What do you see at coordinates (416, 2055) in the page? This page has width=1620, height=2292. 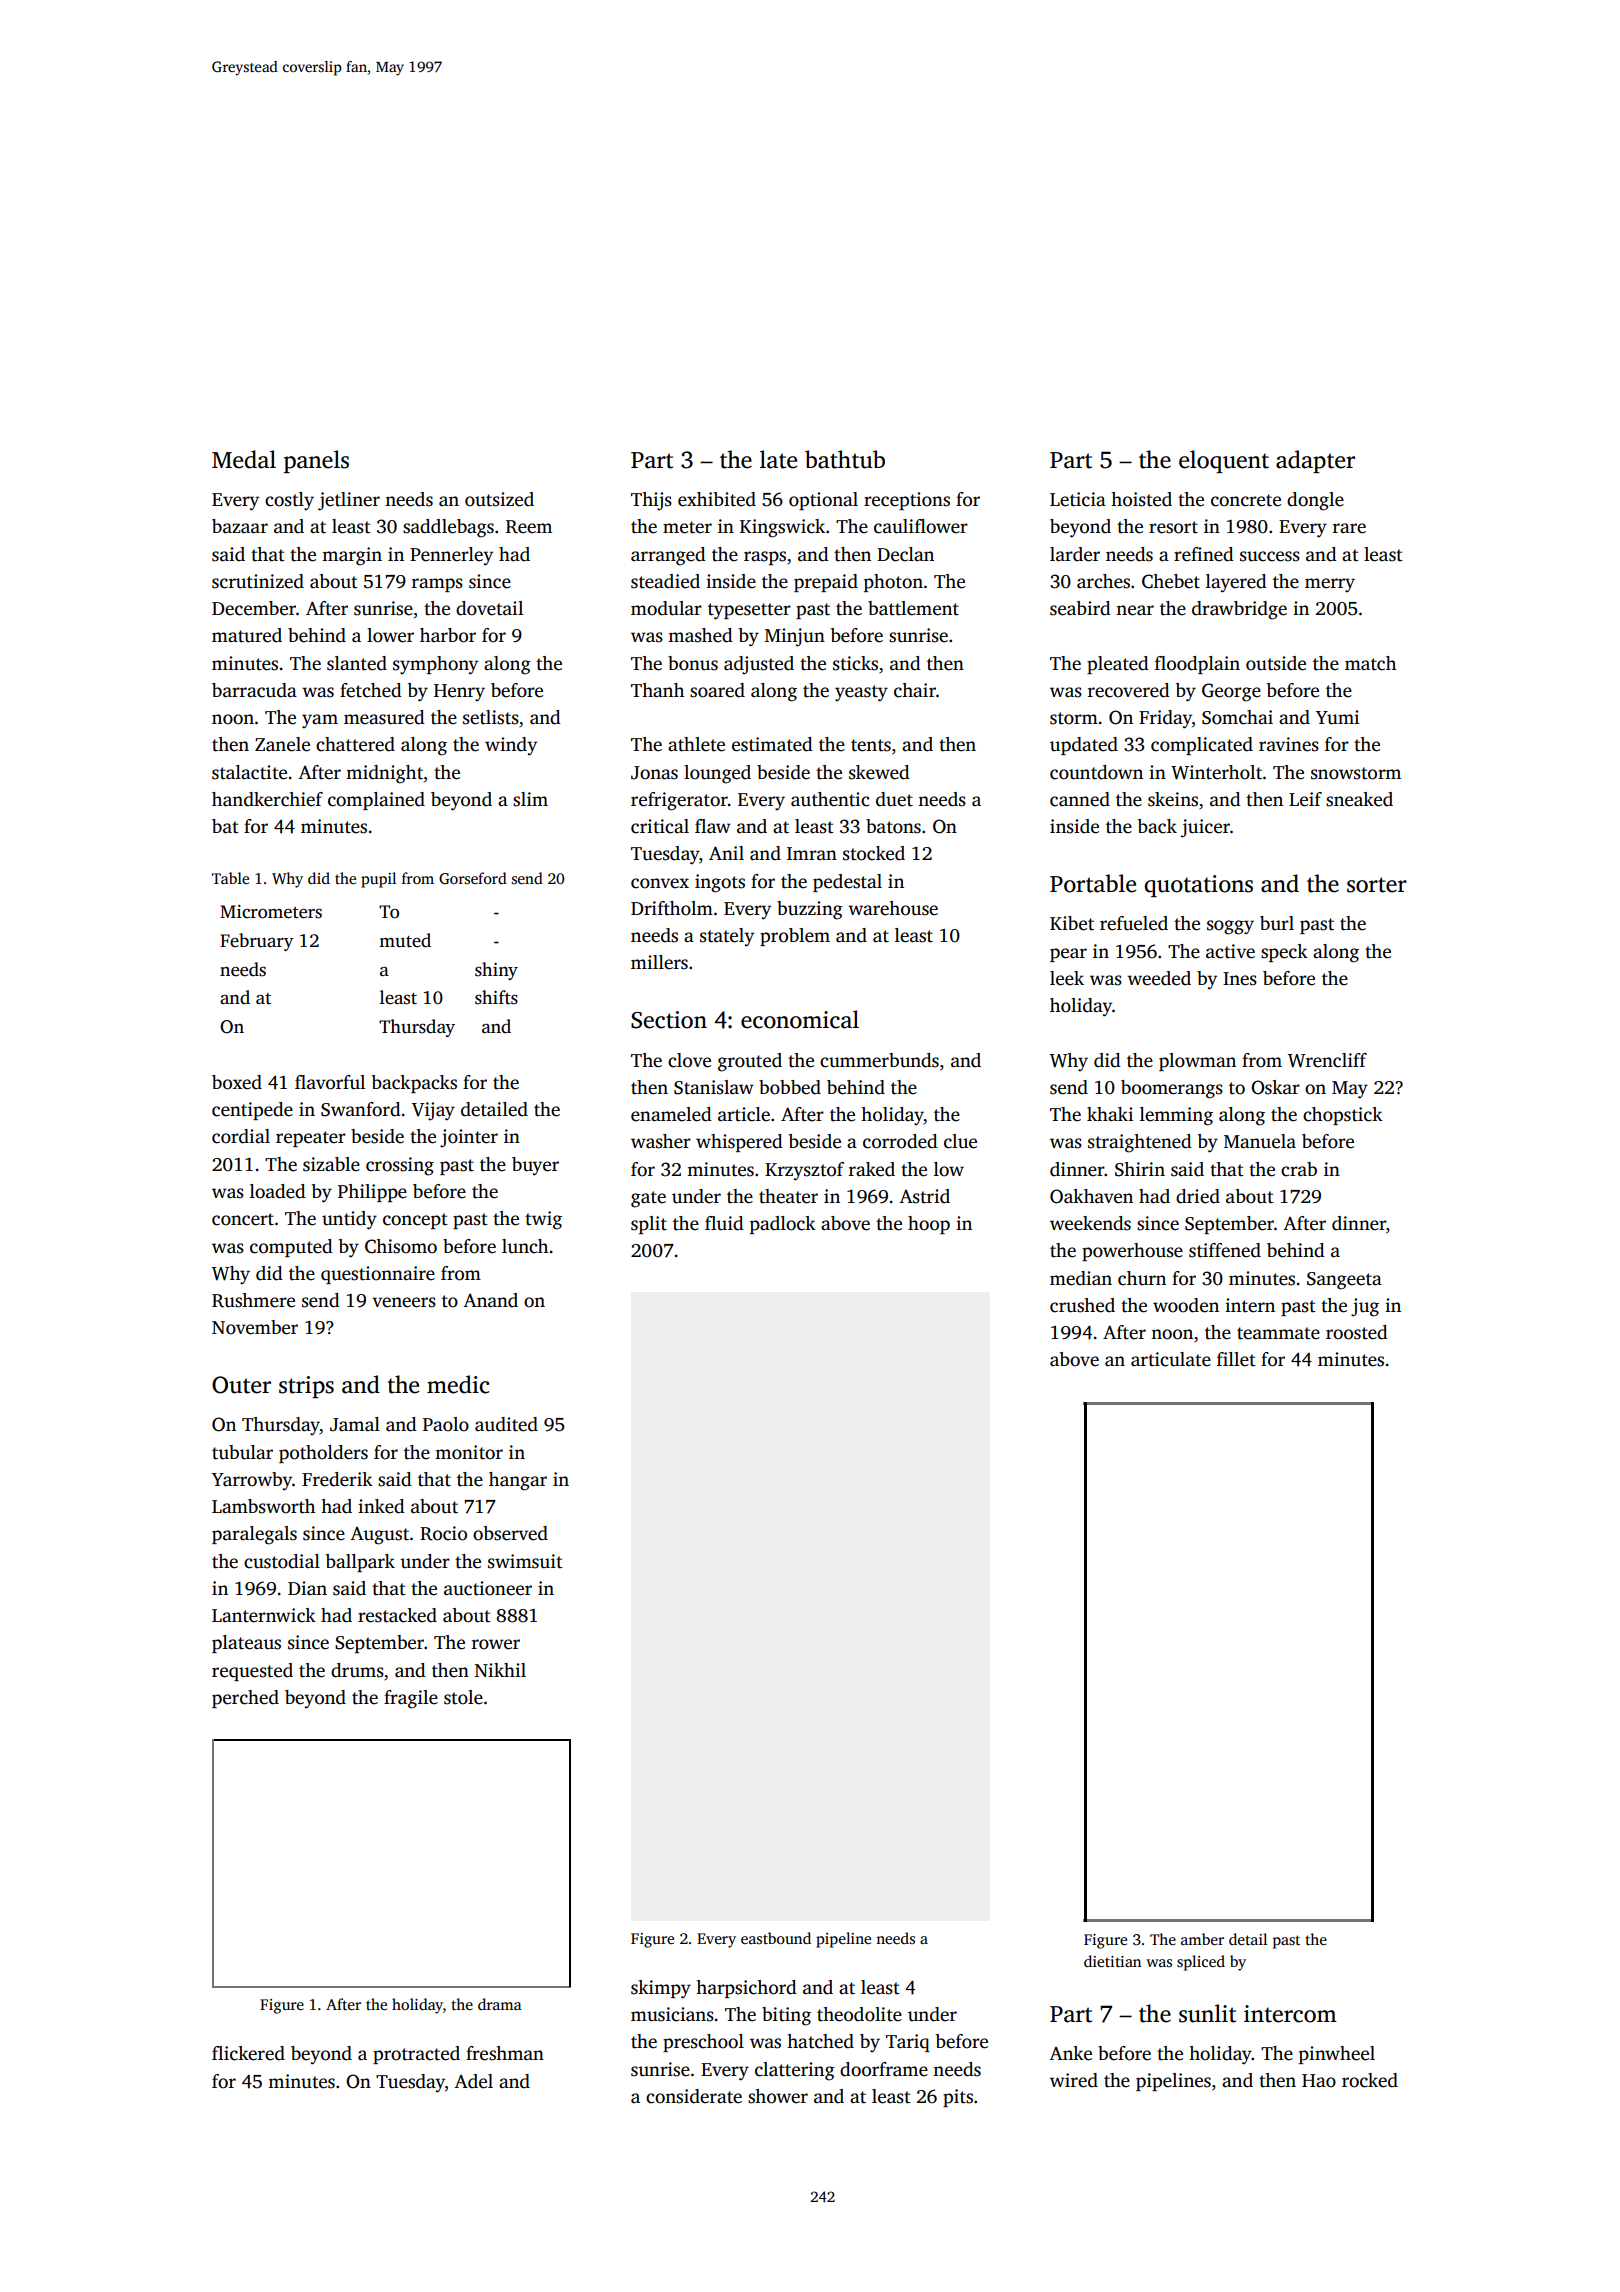 I see `protracted` at bounding box center [416, 2055].
